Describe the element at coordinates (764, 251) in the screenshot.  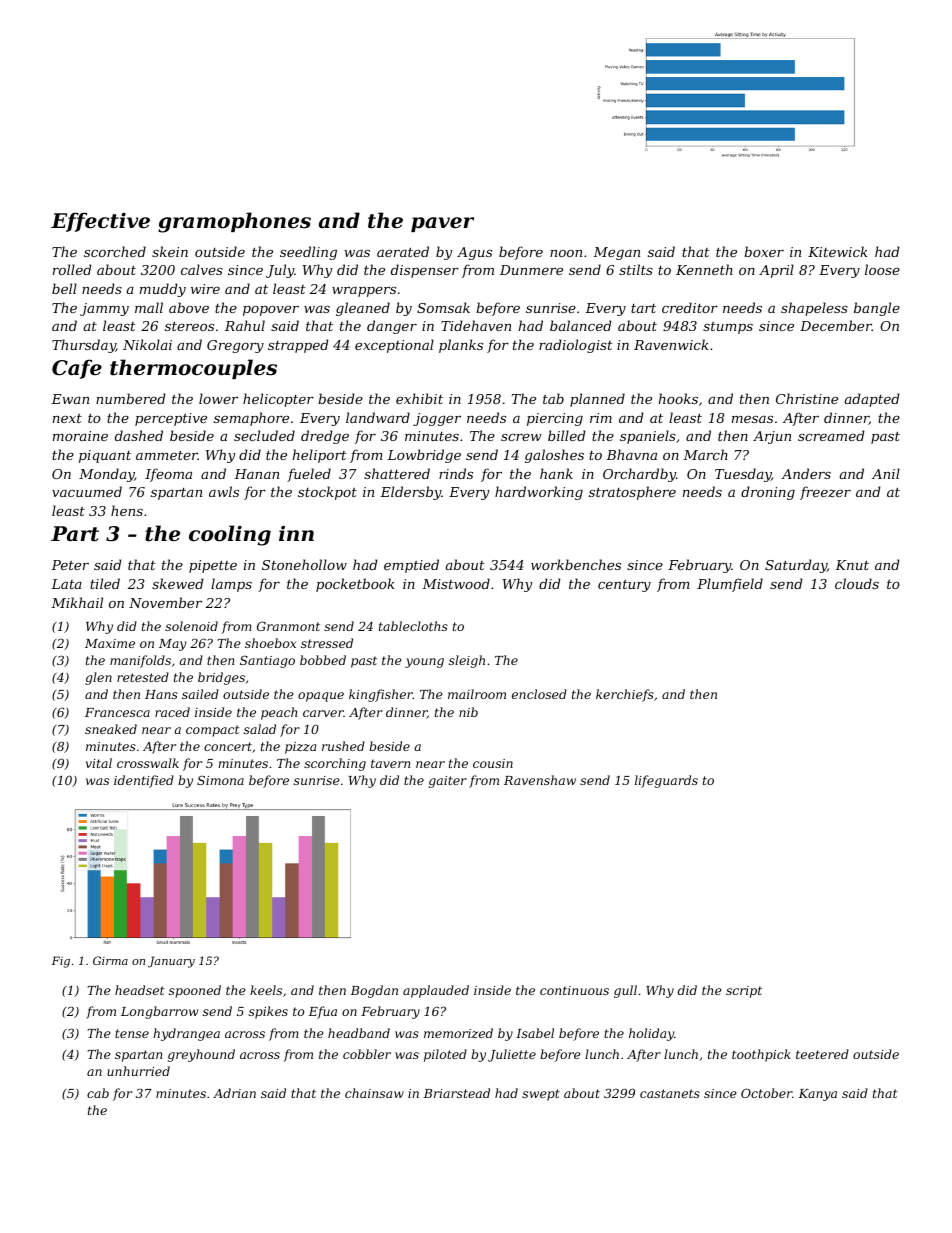
I see `boxer` at that location.
